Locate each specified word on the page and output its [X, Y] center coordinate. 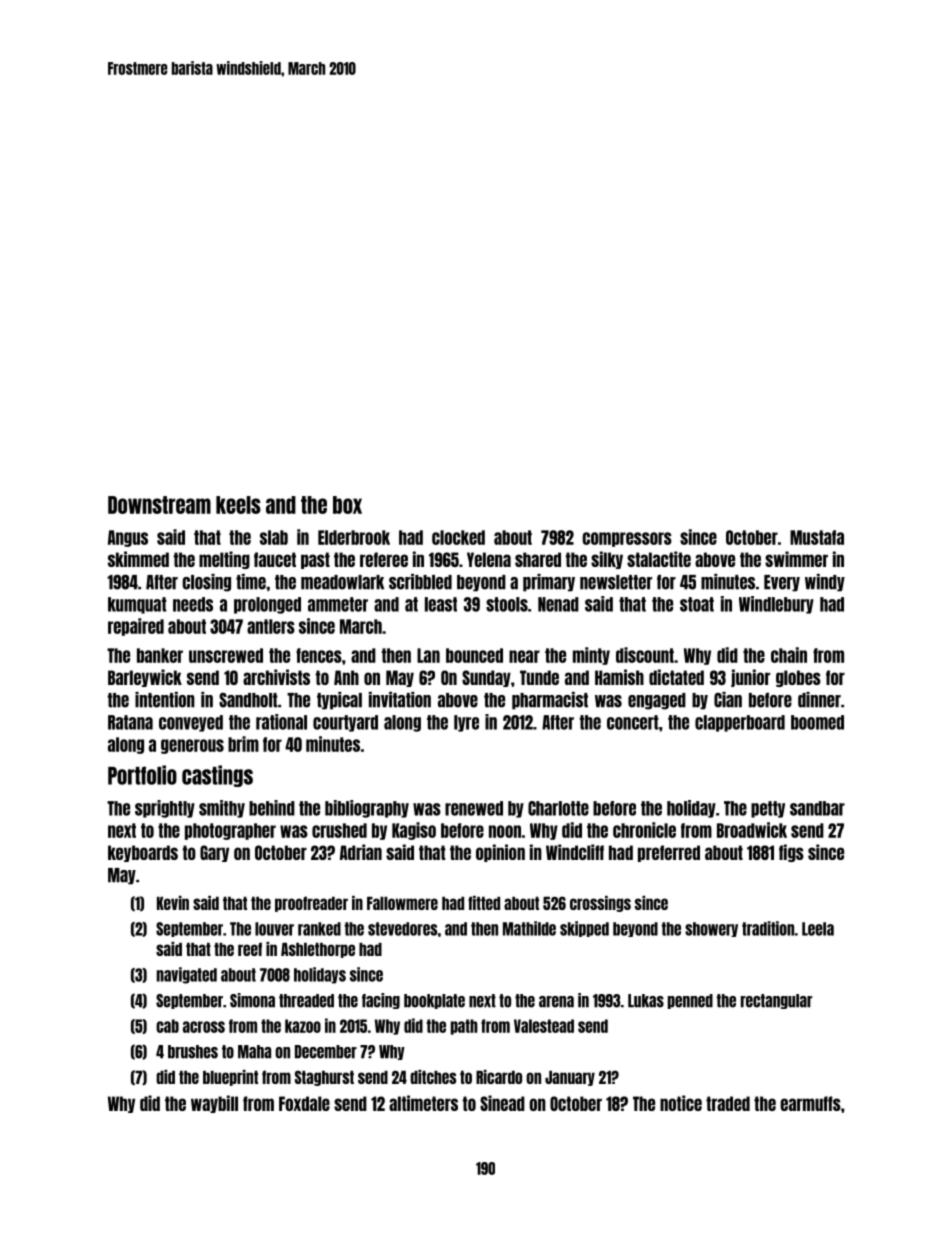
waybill [214, 1104]
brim [243, 744]
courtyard [345, 723]
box [347, 505]
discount [645, 655]
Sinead [502, 1103]
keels [238, 505]
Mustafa [817, 537]
